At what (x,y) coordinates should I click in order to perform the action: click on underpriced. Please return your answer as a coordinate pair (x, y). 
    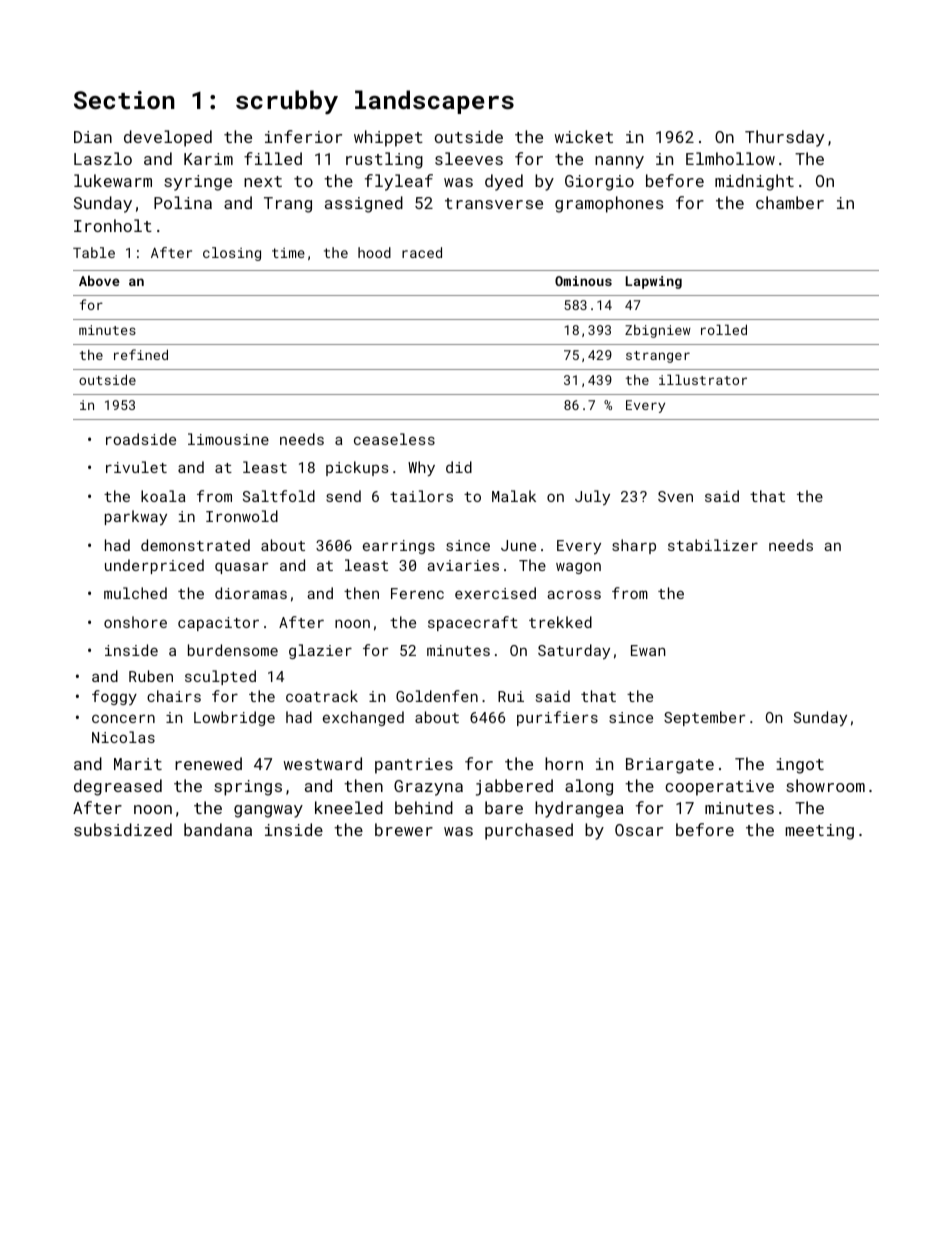
    Looking at the image, I should click on (154, 566).
